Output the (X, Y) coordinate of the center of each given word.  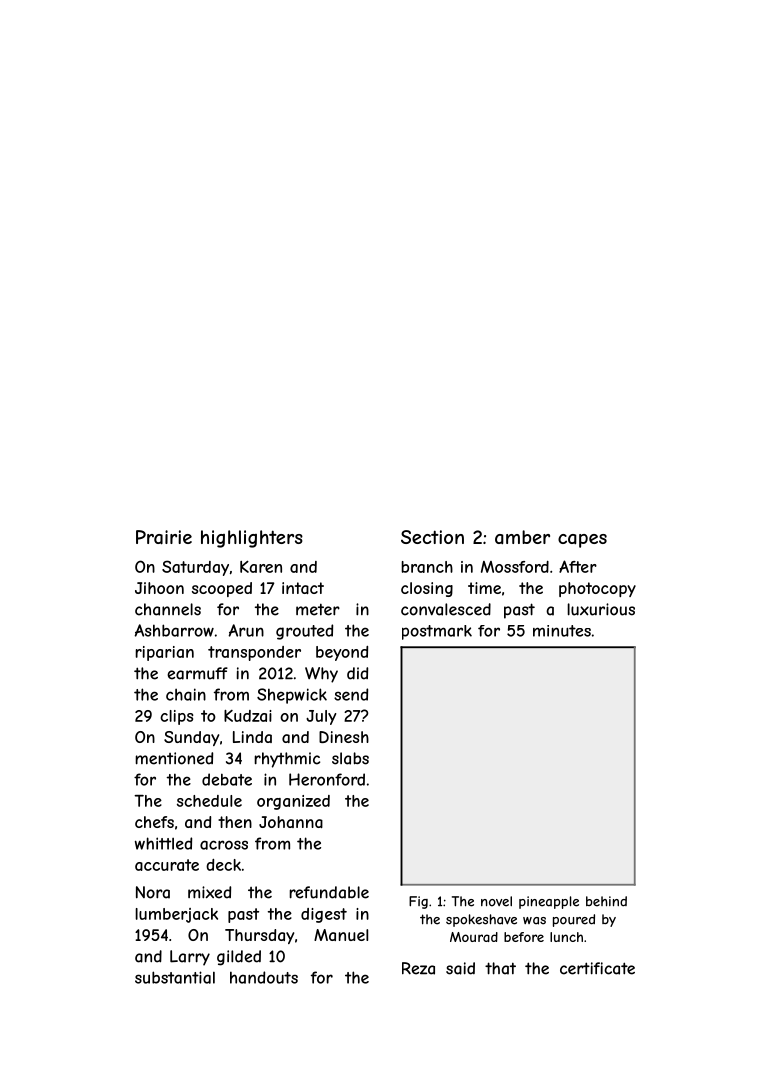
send (351, 694)
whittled (163, 843)
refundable (329, 892)
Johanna (291, 822)
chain (186, 694)
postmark (437, 632)
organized (293, 802)
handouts (264, 977)
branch (427, 567)
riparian (164, 653)
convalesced (446, 609)
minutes (562, 631)
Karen (261, 566)
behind (606, 901)
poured (574, 920)
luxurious (601, 609)
